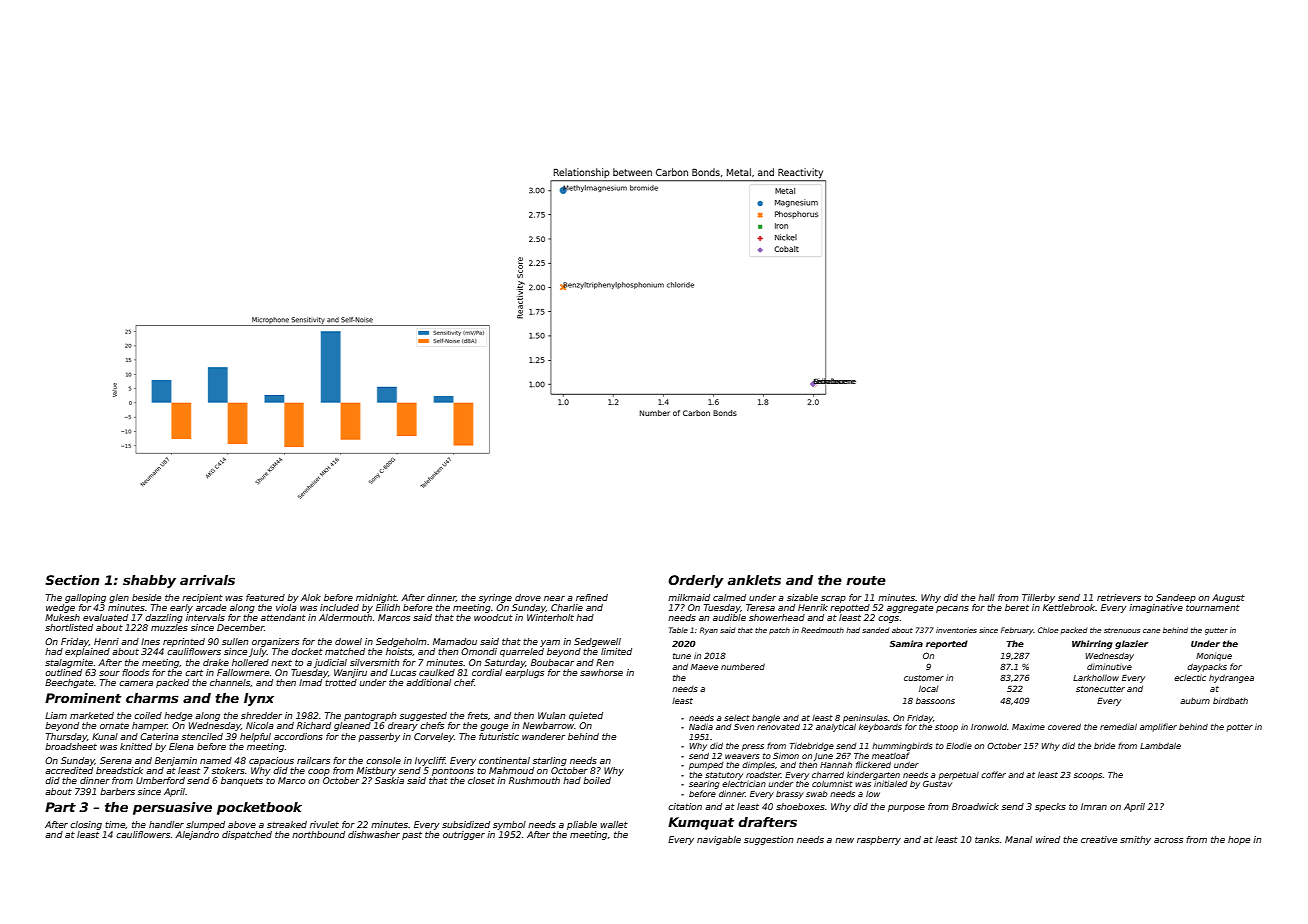 The width and height of the screenshot is (1308, 924). Describe the element at coordinates (956, 630) in the screenshot. I see `inventories` at that location.
